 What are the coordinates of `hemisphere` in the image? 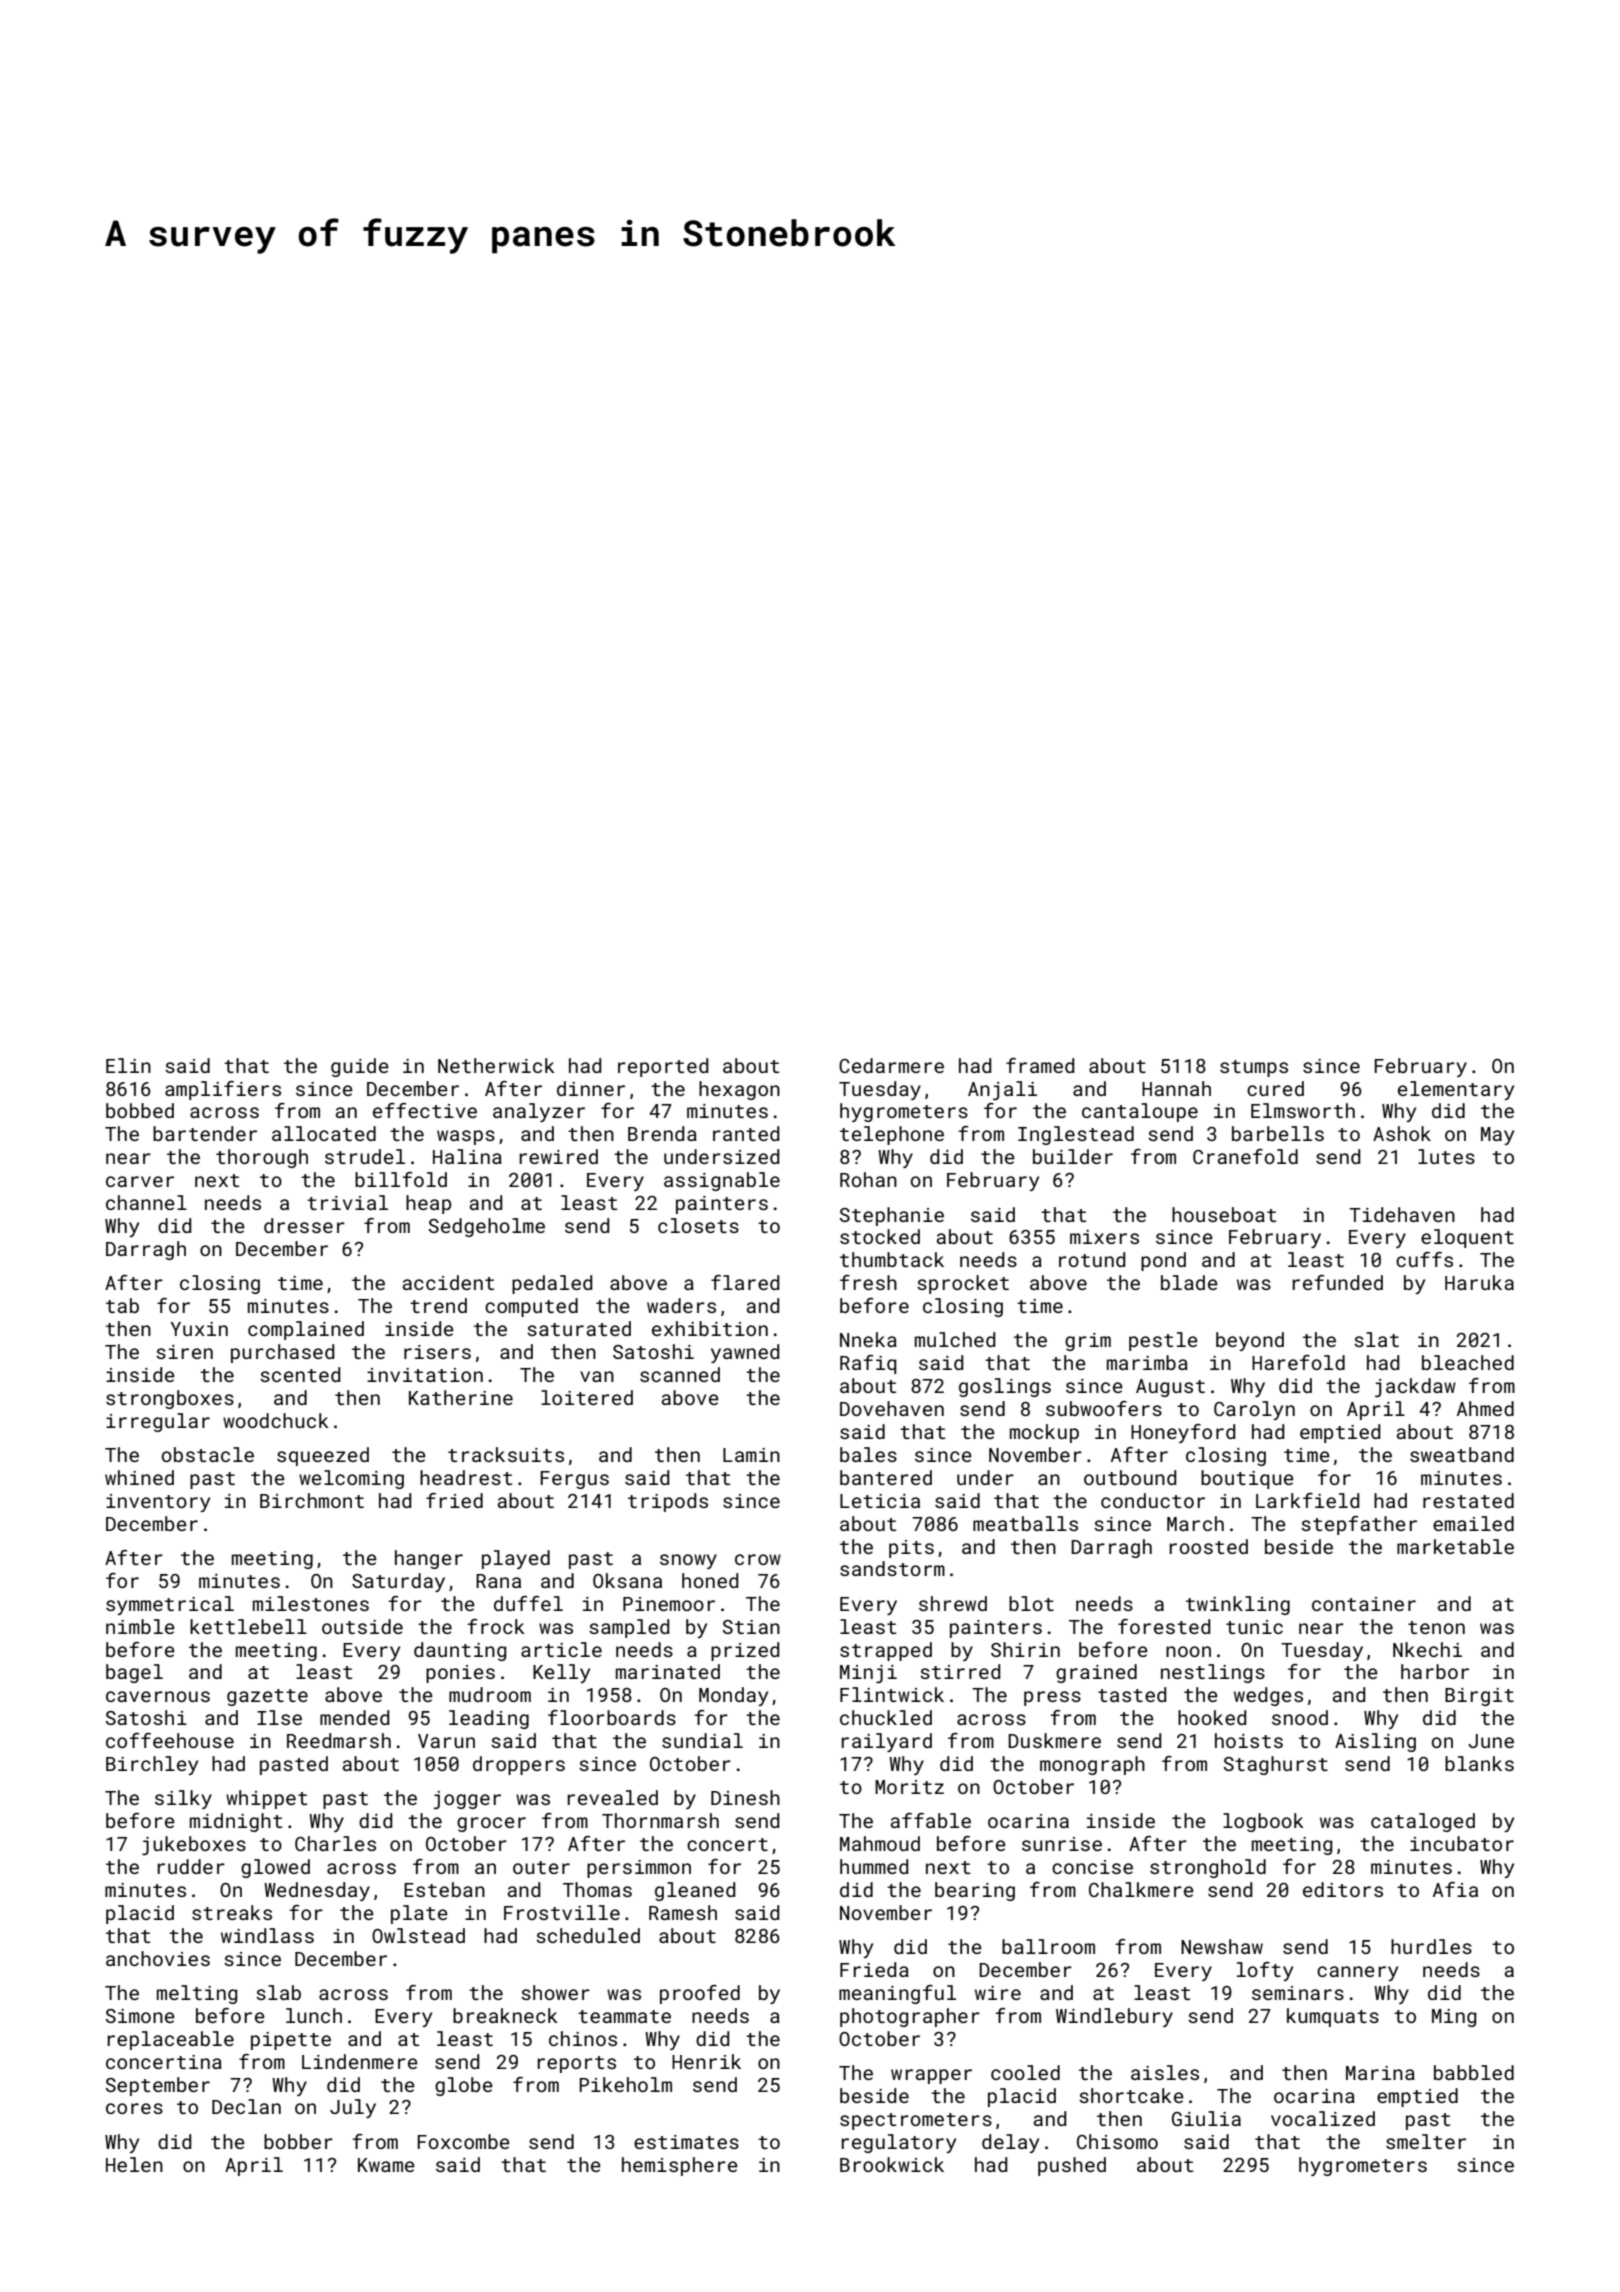 It's located at (680, 2166).
